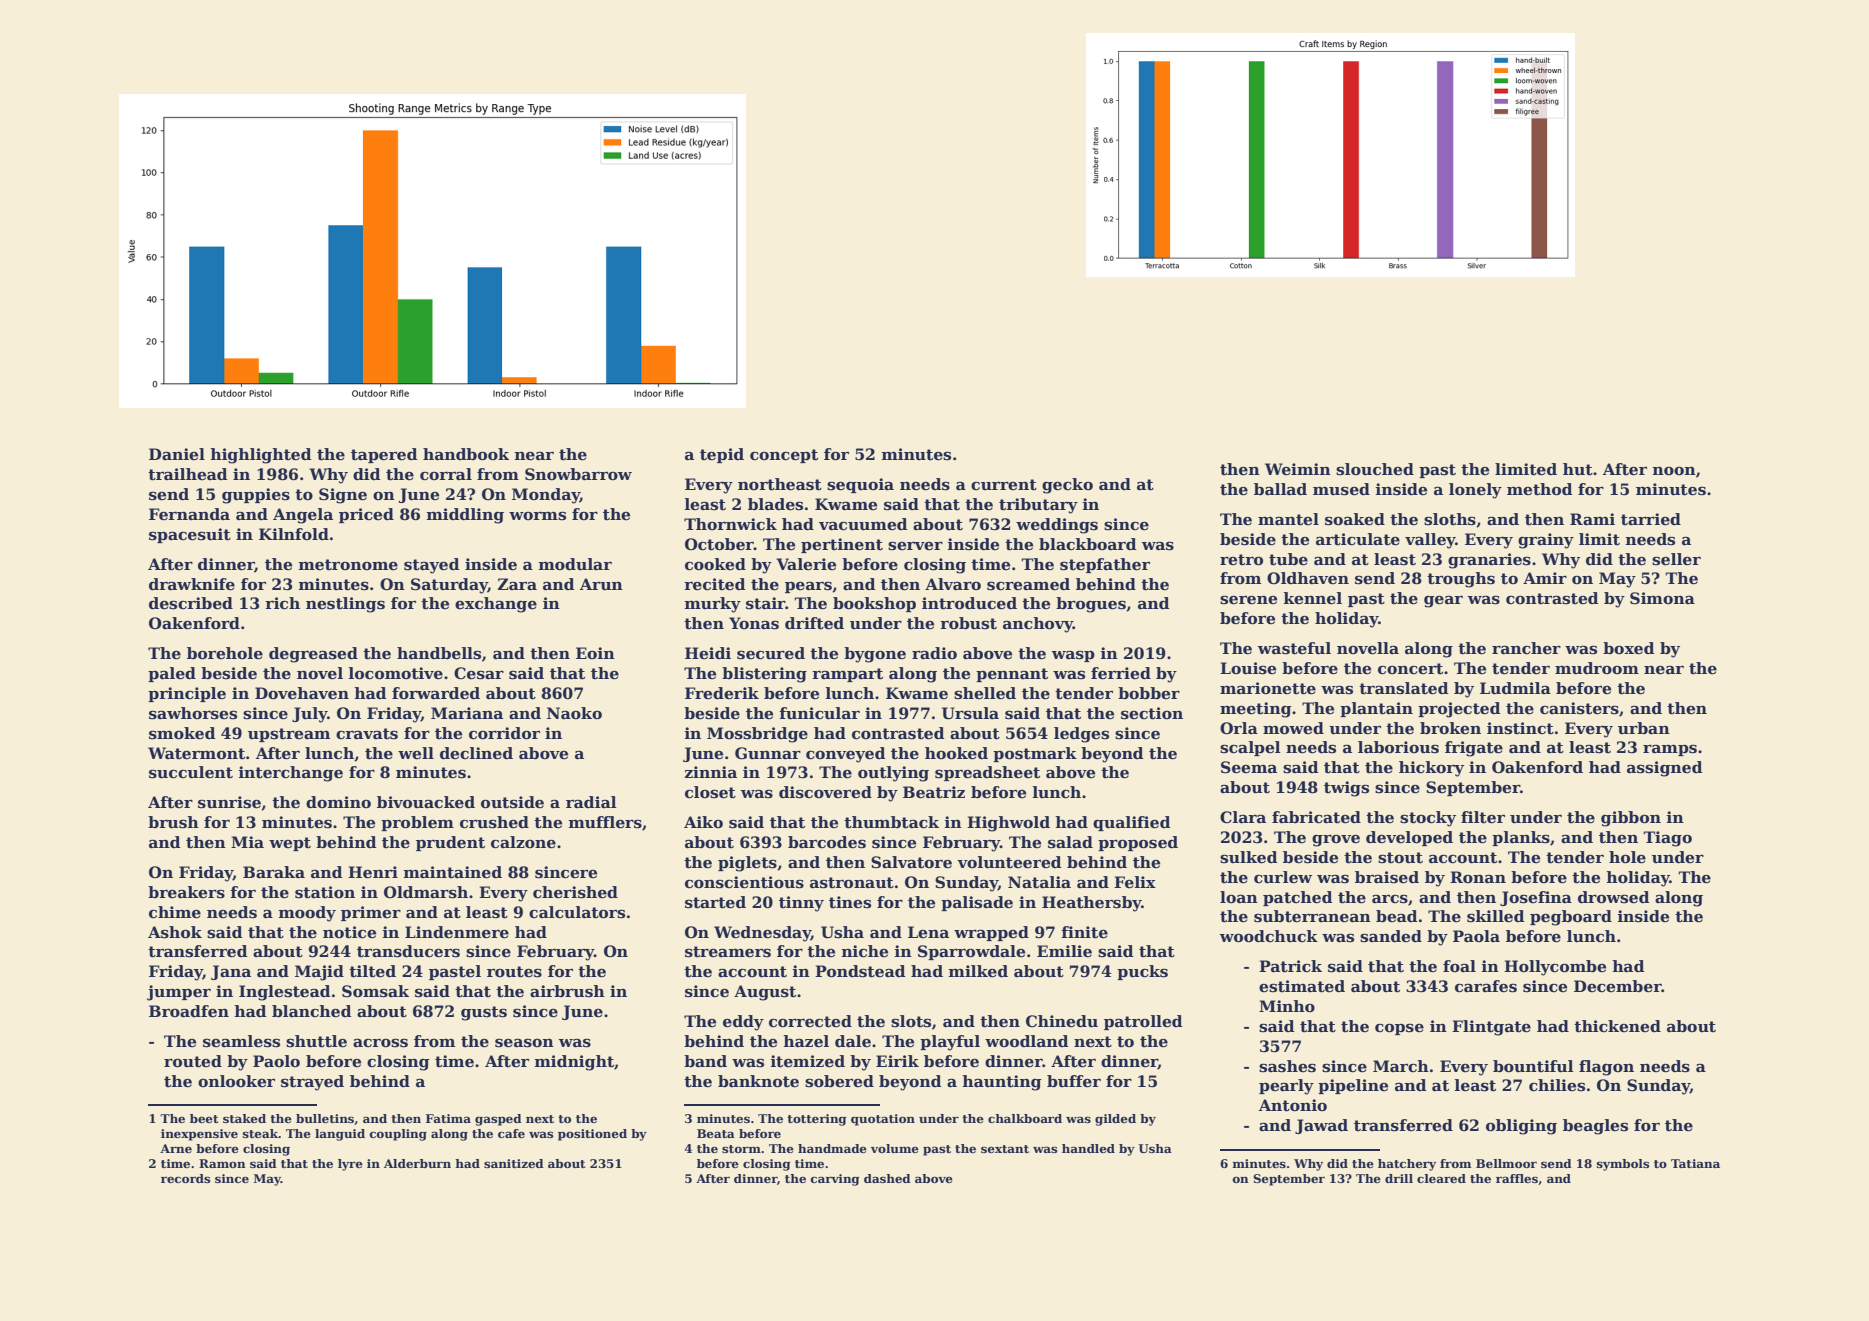 This image has height=1321, width=1869. Describe the element at coordinates (1674, 471) in the image. I see `noon` at that location.
